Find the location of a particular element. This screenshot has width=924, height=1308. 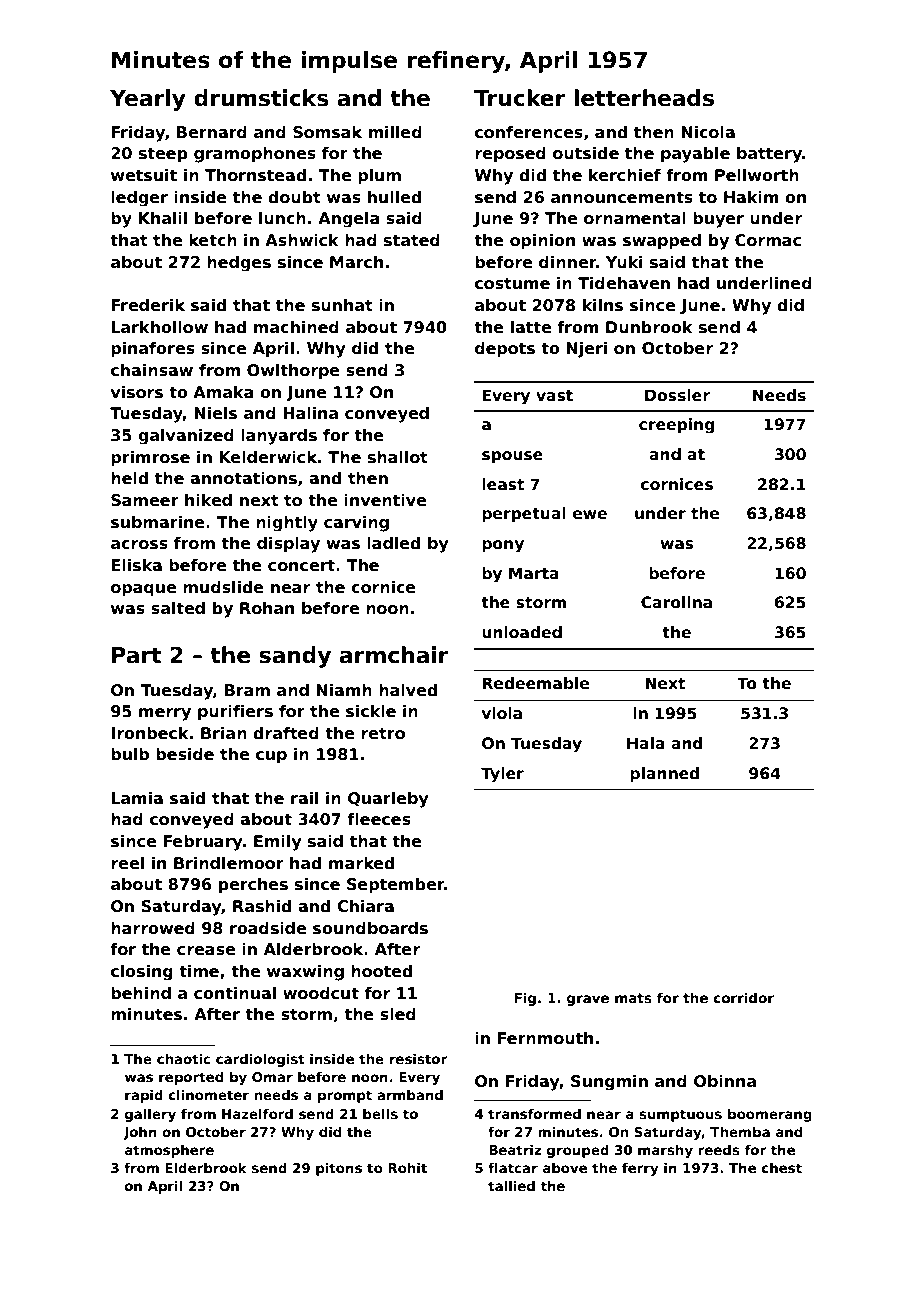

beside is located at coordinates (185, 754).
